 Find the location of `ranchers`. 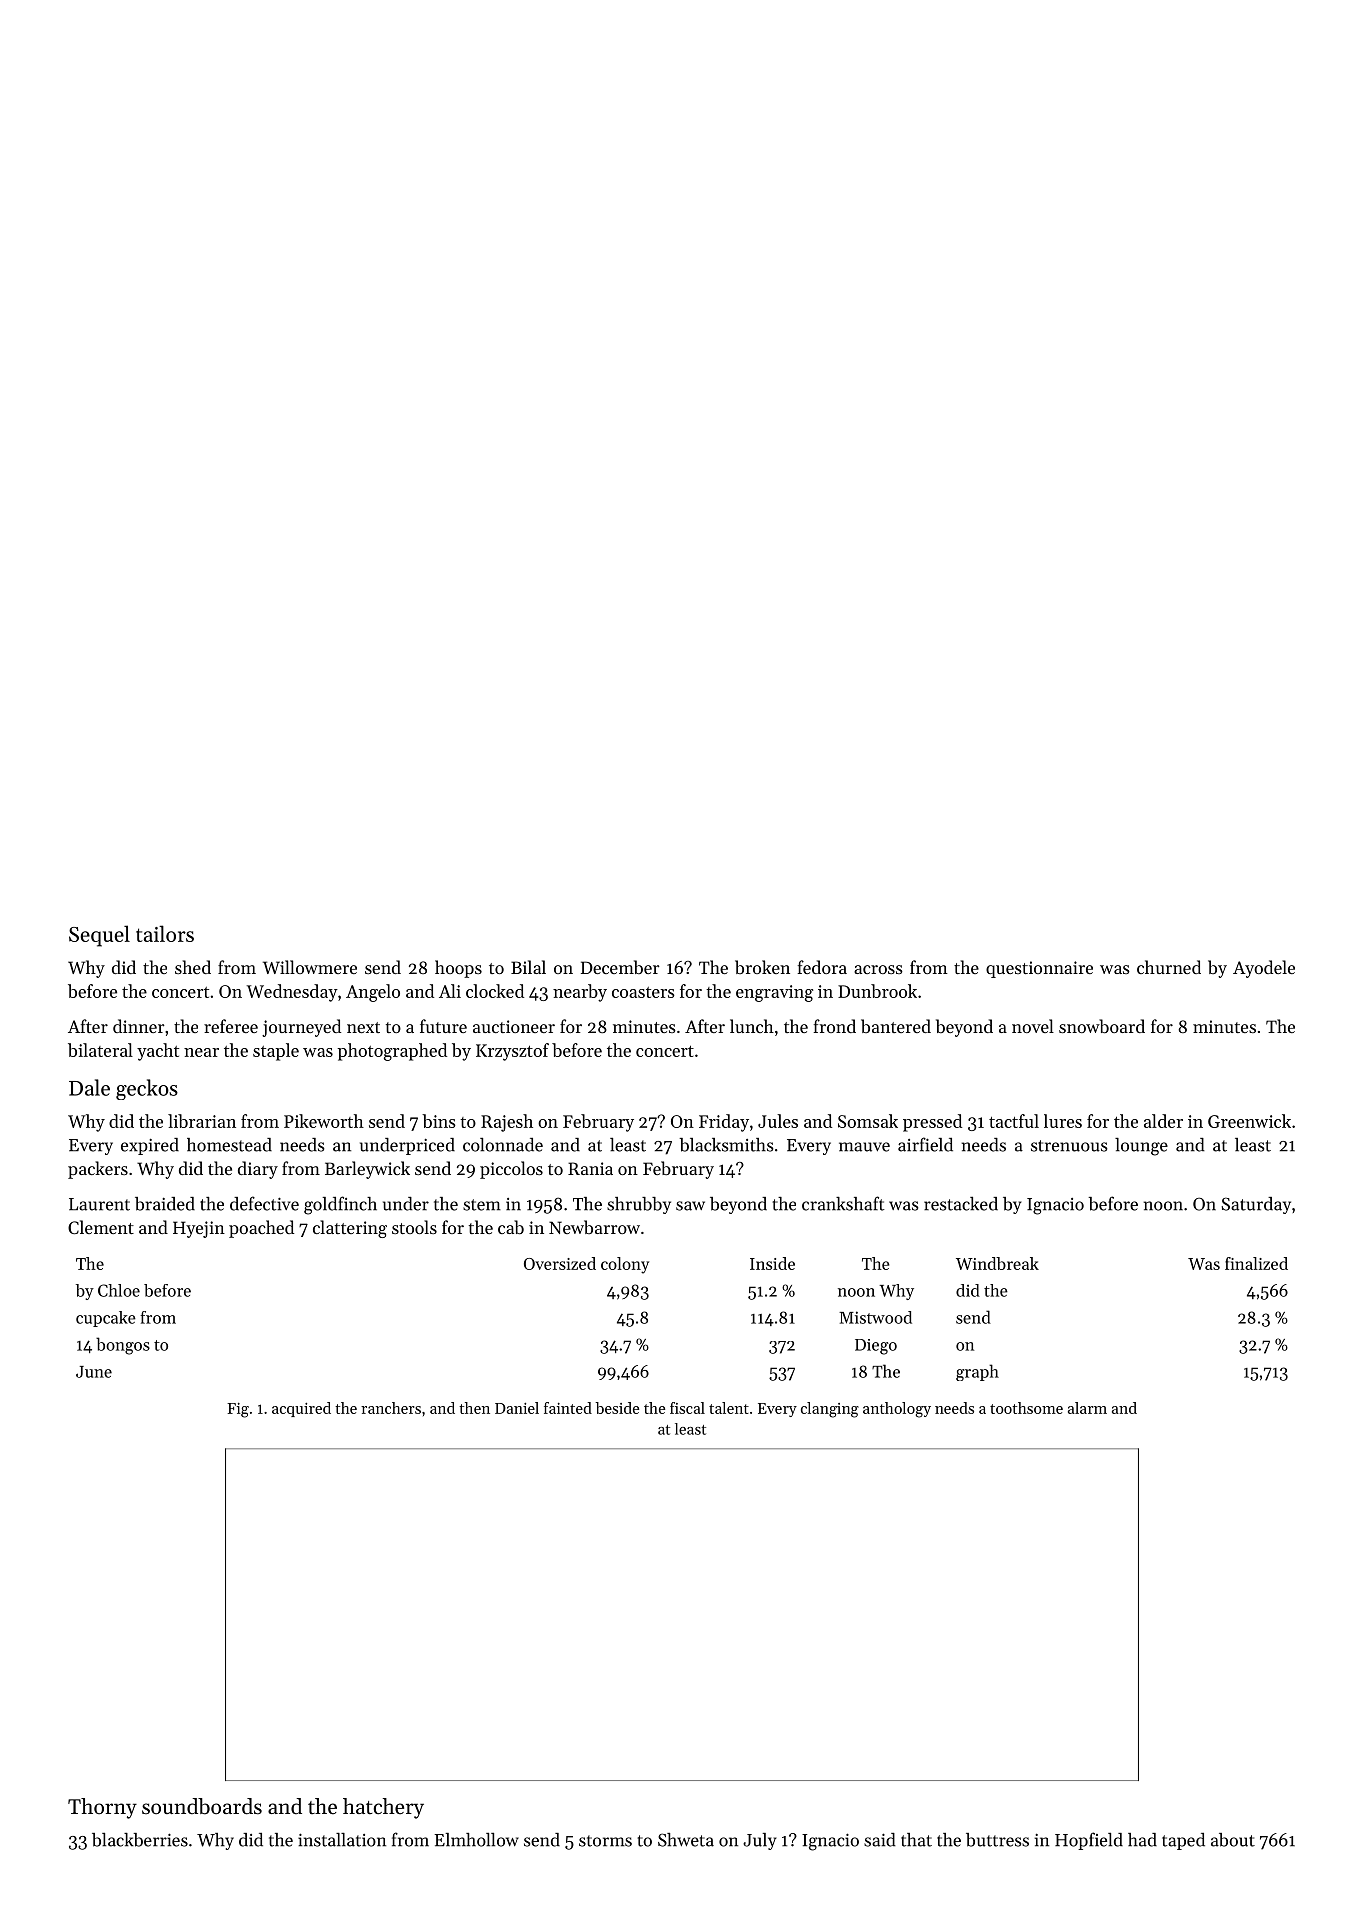

ranchers is located at coordinates (391, 1408).
